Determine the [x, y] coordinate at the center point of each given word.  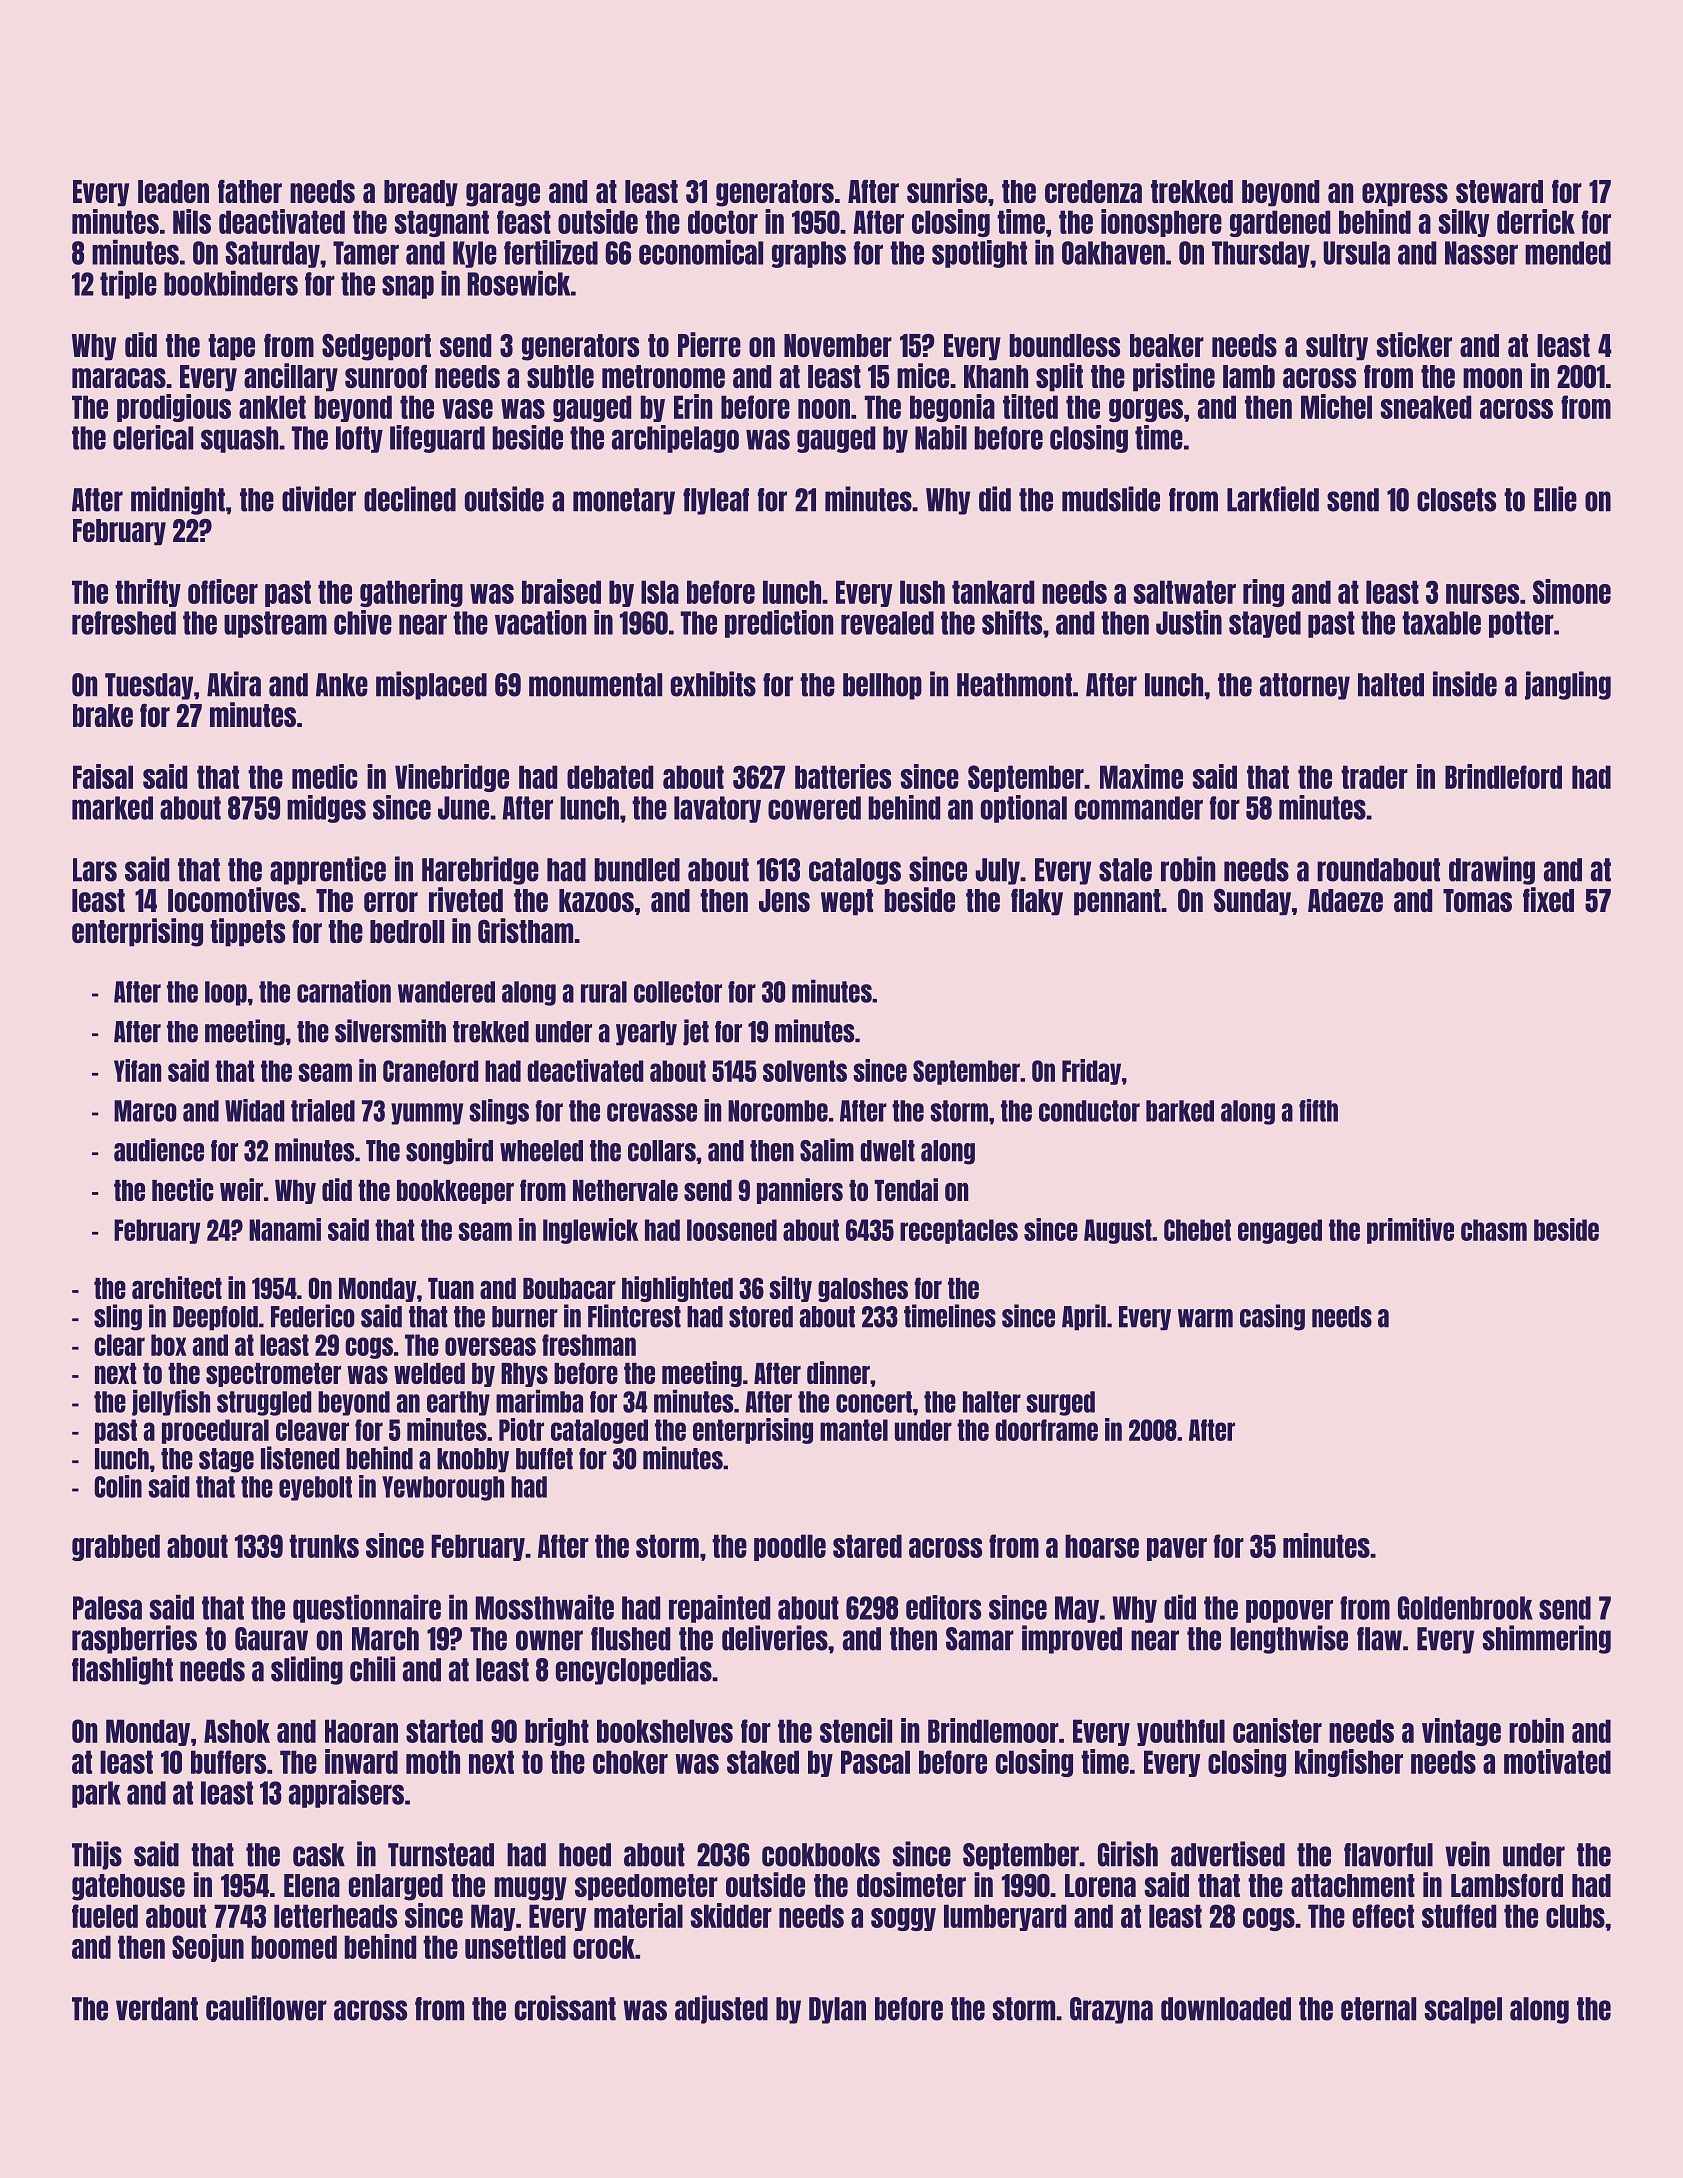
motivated [1557, 1761]
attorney [1305, 686]
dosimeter [911, 1884]
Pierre [709, 344]
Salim [827, 1150]
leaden [173, 191]
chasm [1494, 1230]
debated [610, 777]
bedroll [407, 931]
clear [119, 1345]
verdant [157, 2009]
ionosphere [1161, 223]
